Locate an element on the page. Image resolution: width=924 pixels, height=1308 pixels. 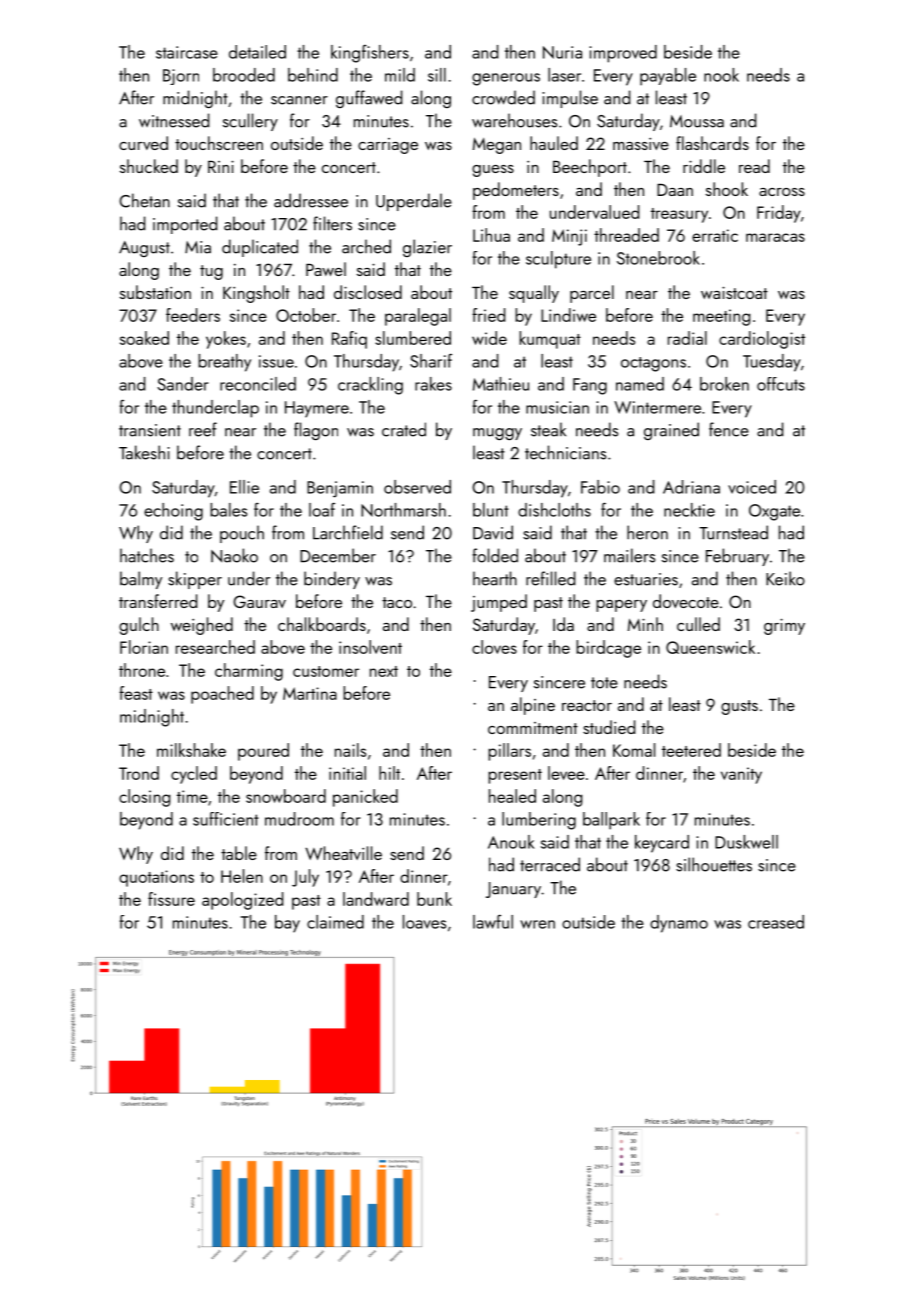
loaves is located at coordinates (424, 922).
